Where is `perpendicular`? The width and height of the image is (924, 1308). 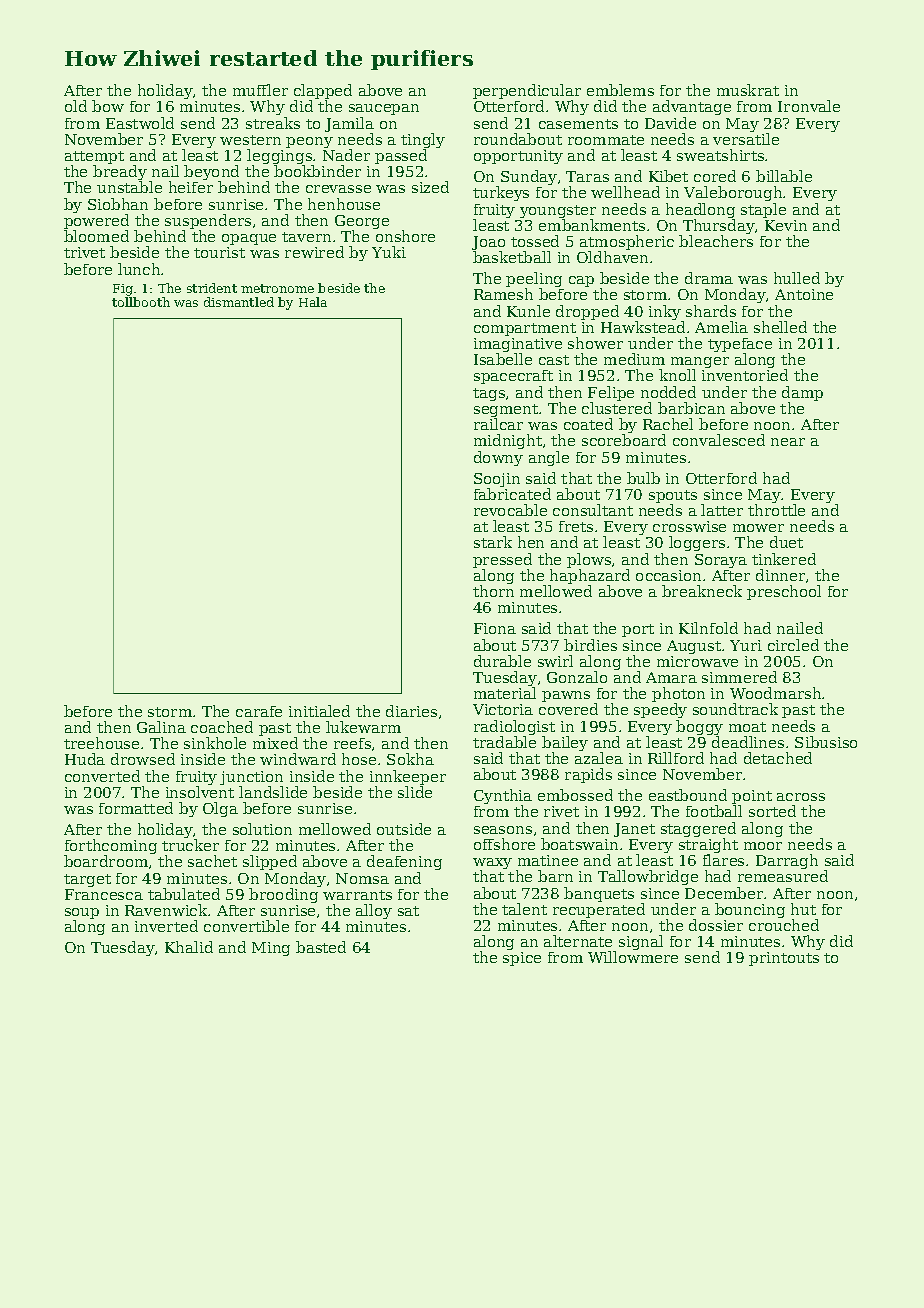
perpendicular is located at coordinates (527, 92).
